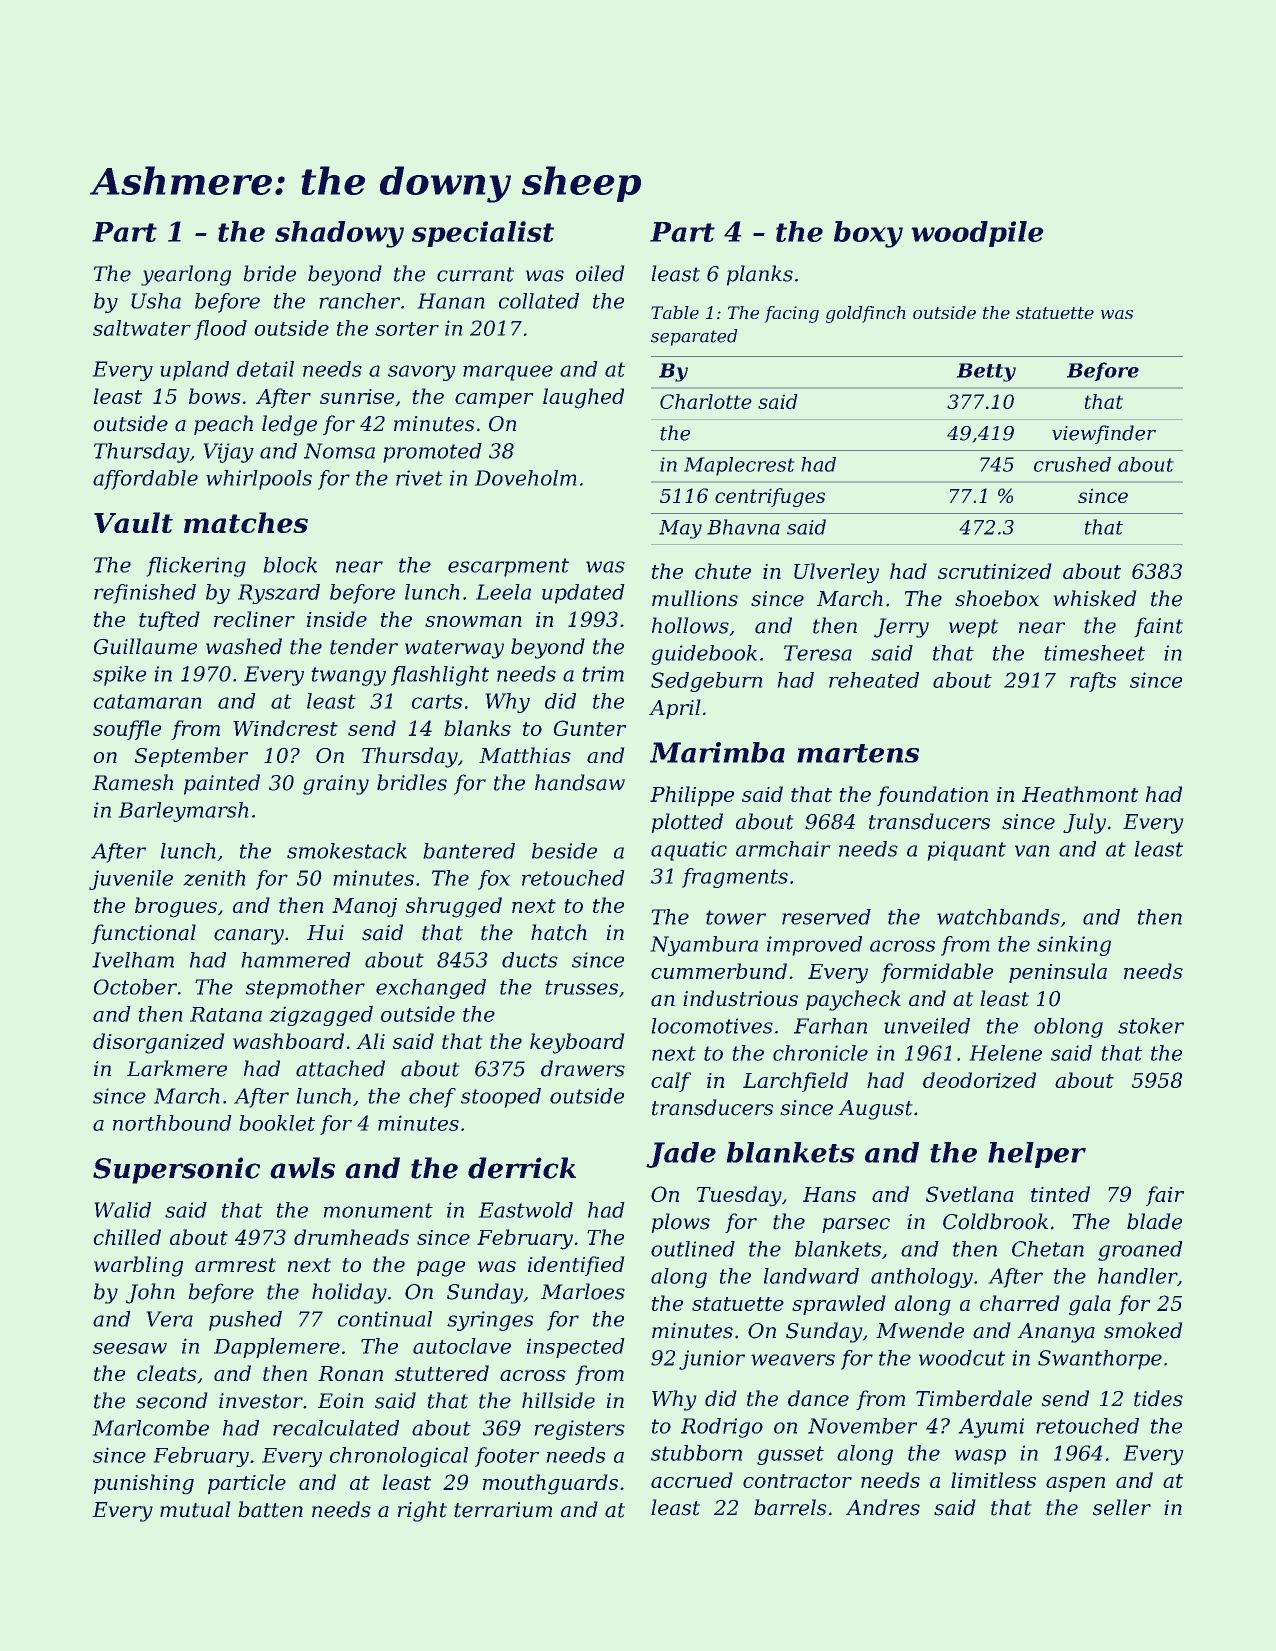  Describe the element at coordinates (339, 234) in the image. I see `shadowy` at that location.
